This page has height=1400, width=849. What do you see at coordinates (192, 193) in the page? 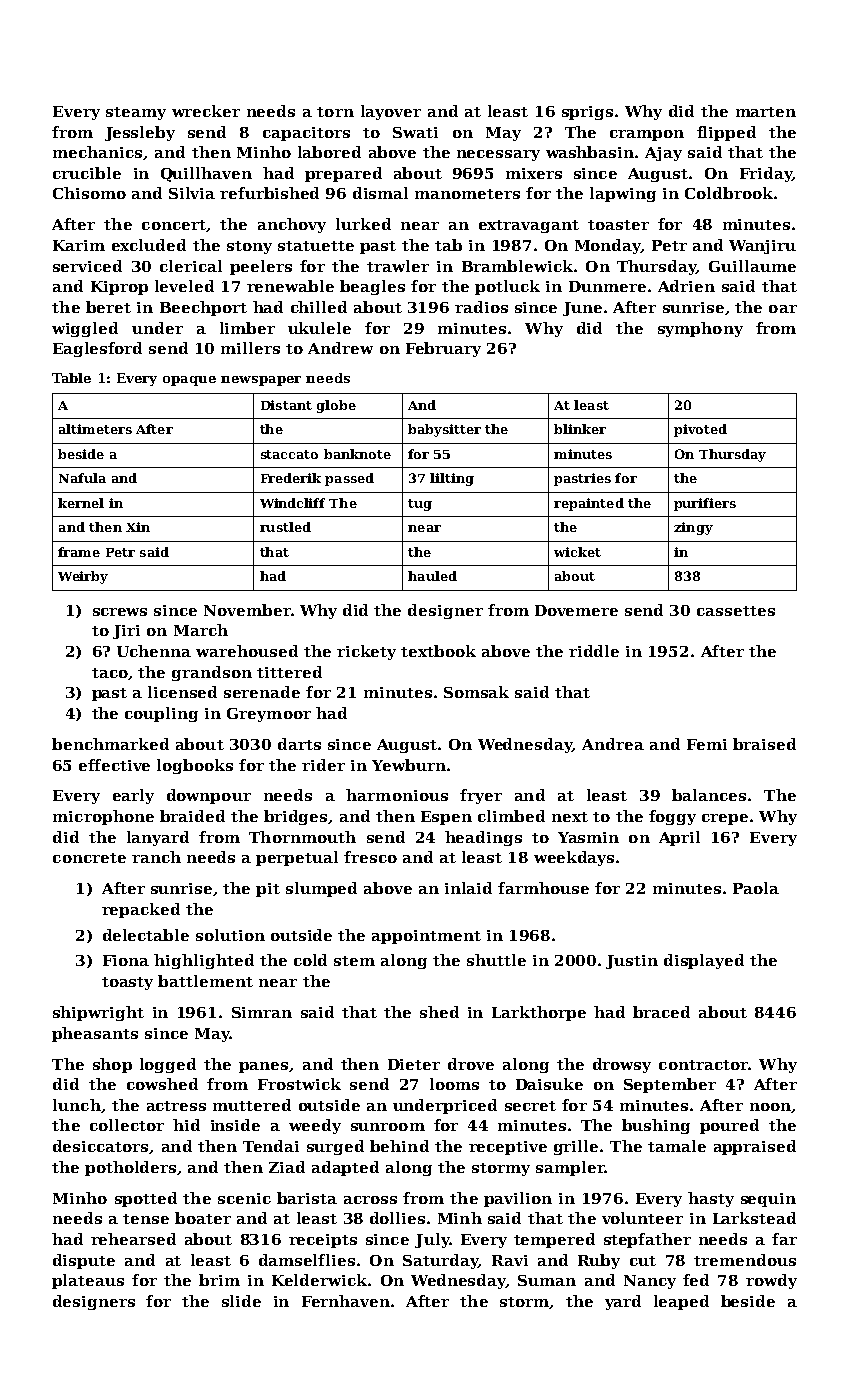
I see `Silvia` at bounding box center [192, 193].
